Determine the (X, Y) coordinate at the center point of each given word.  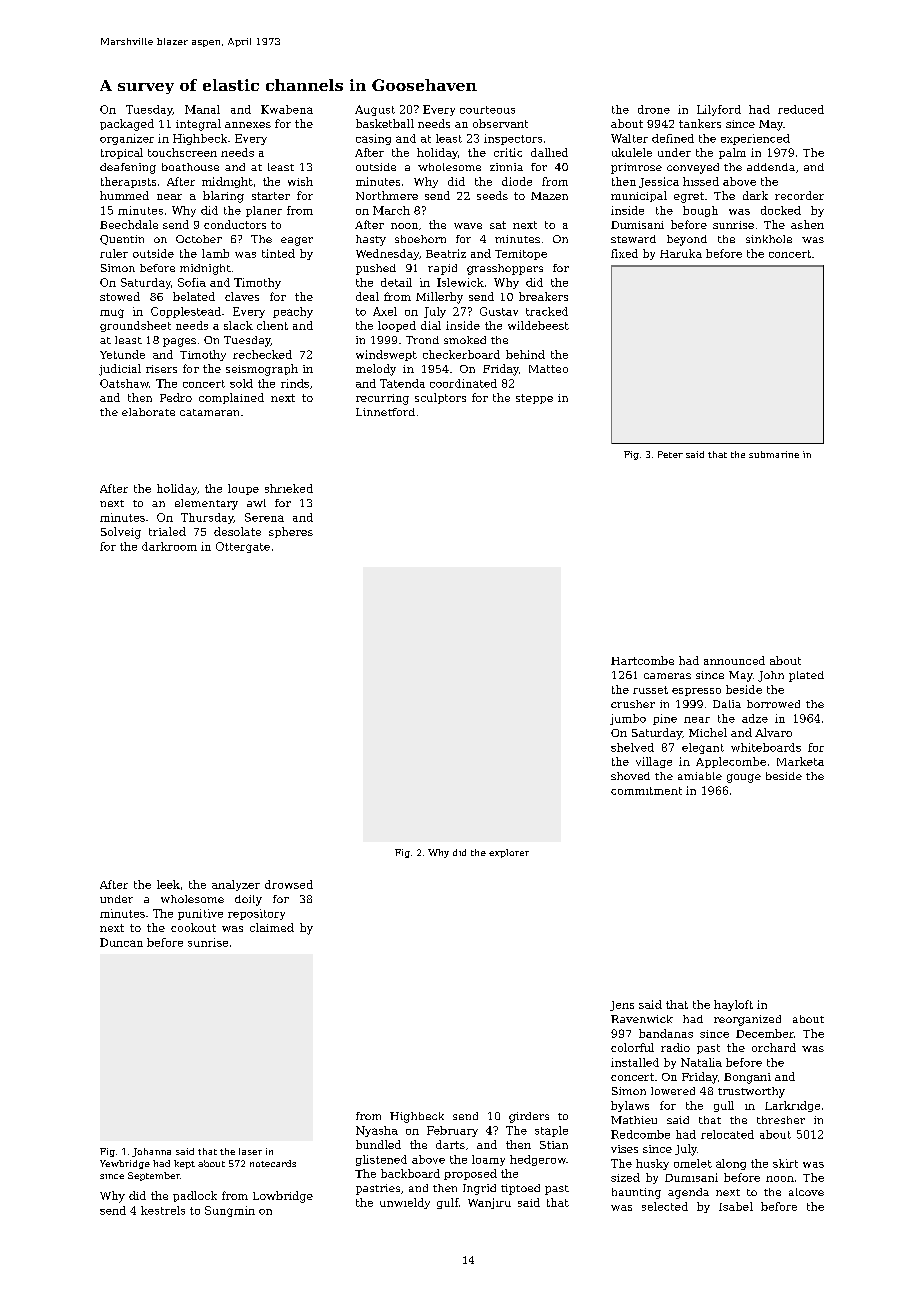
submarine (774, 454)
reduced (801, 109)
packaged (127, 125)
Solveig (121, 533)
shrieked (289, 488)
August (375, 110)
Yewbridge (125, 1164)
